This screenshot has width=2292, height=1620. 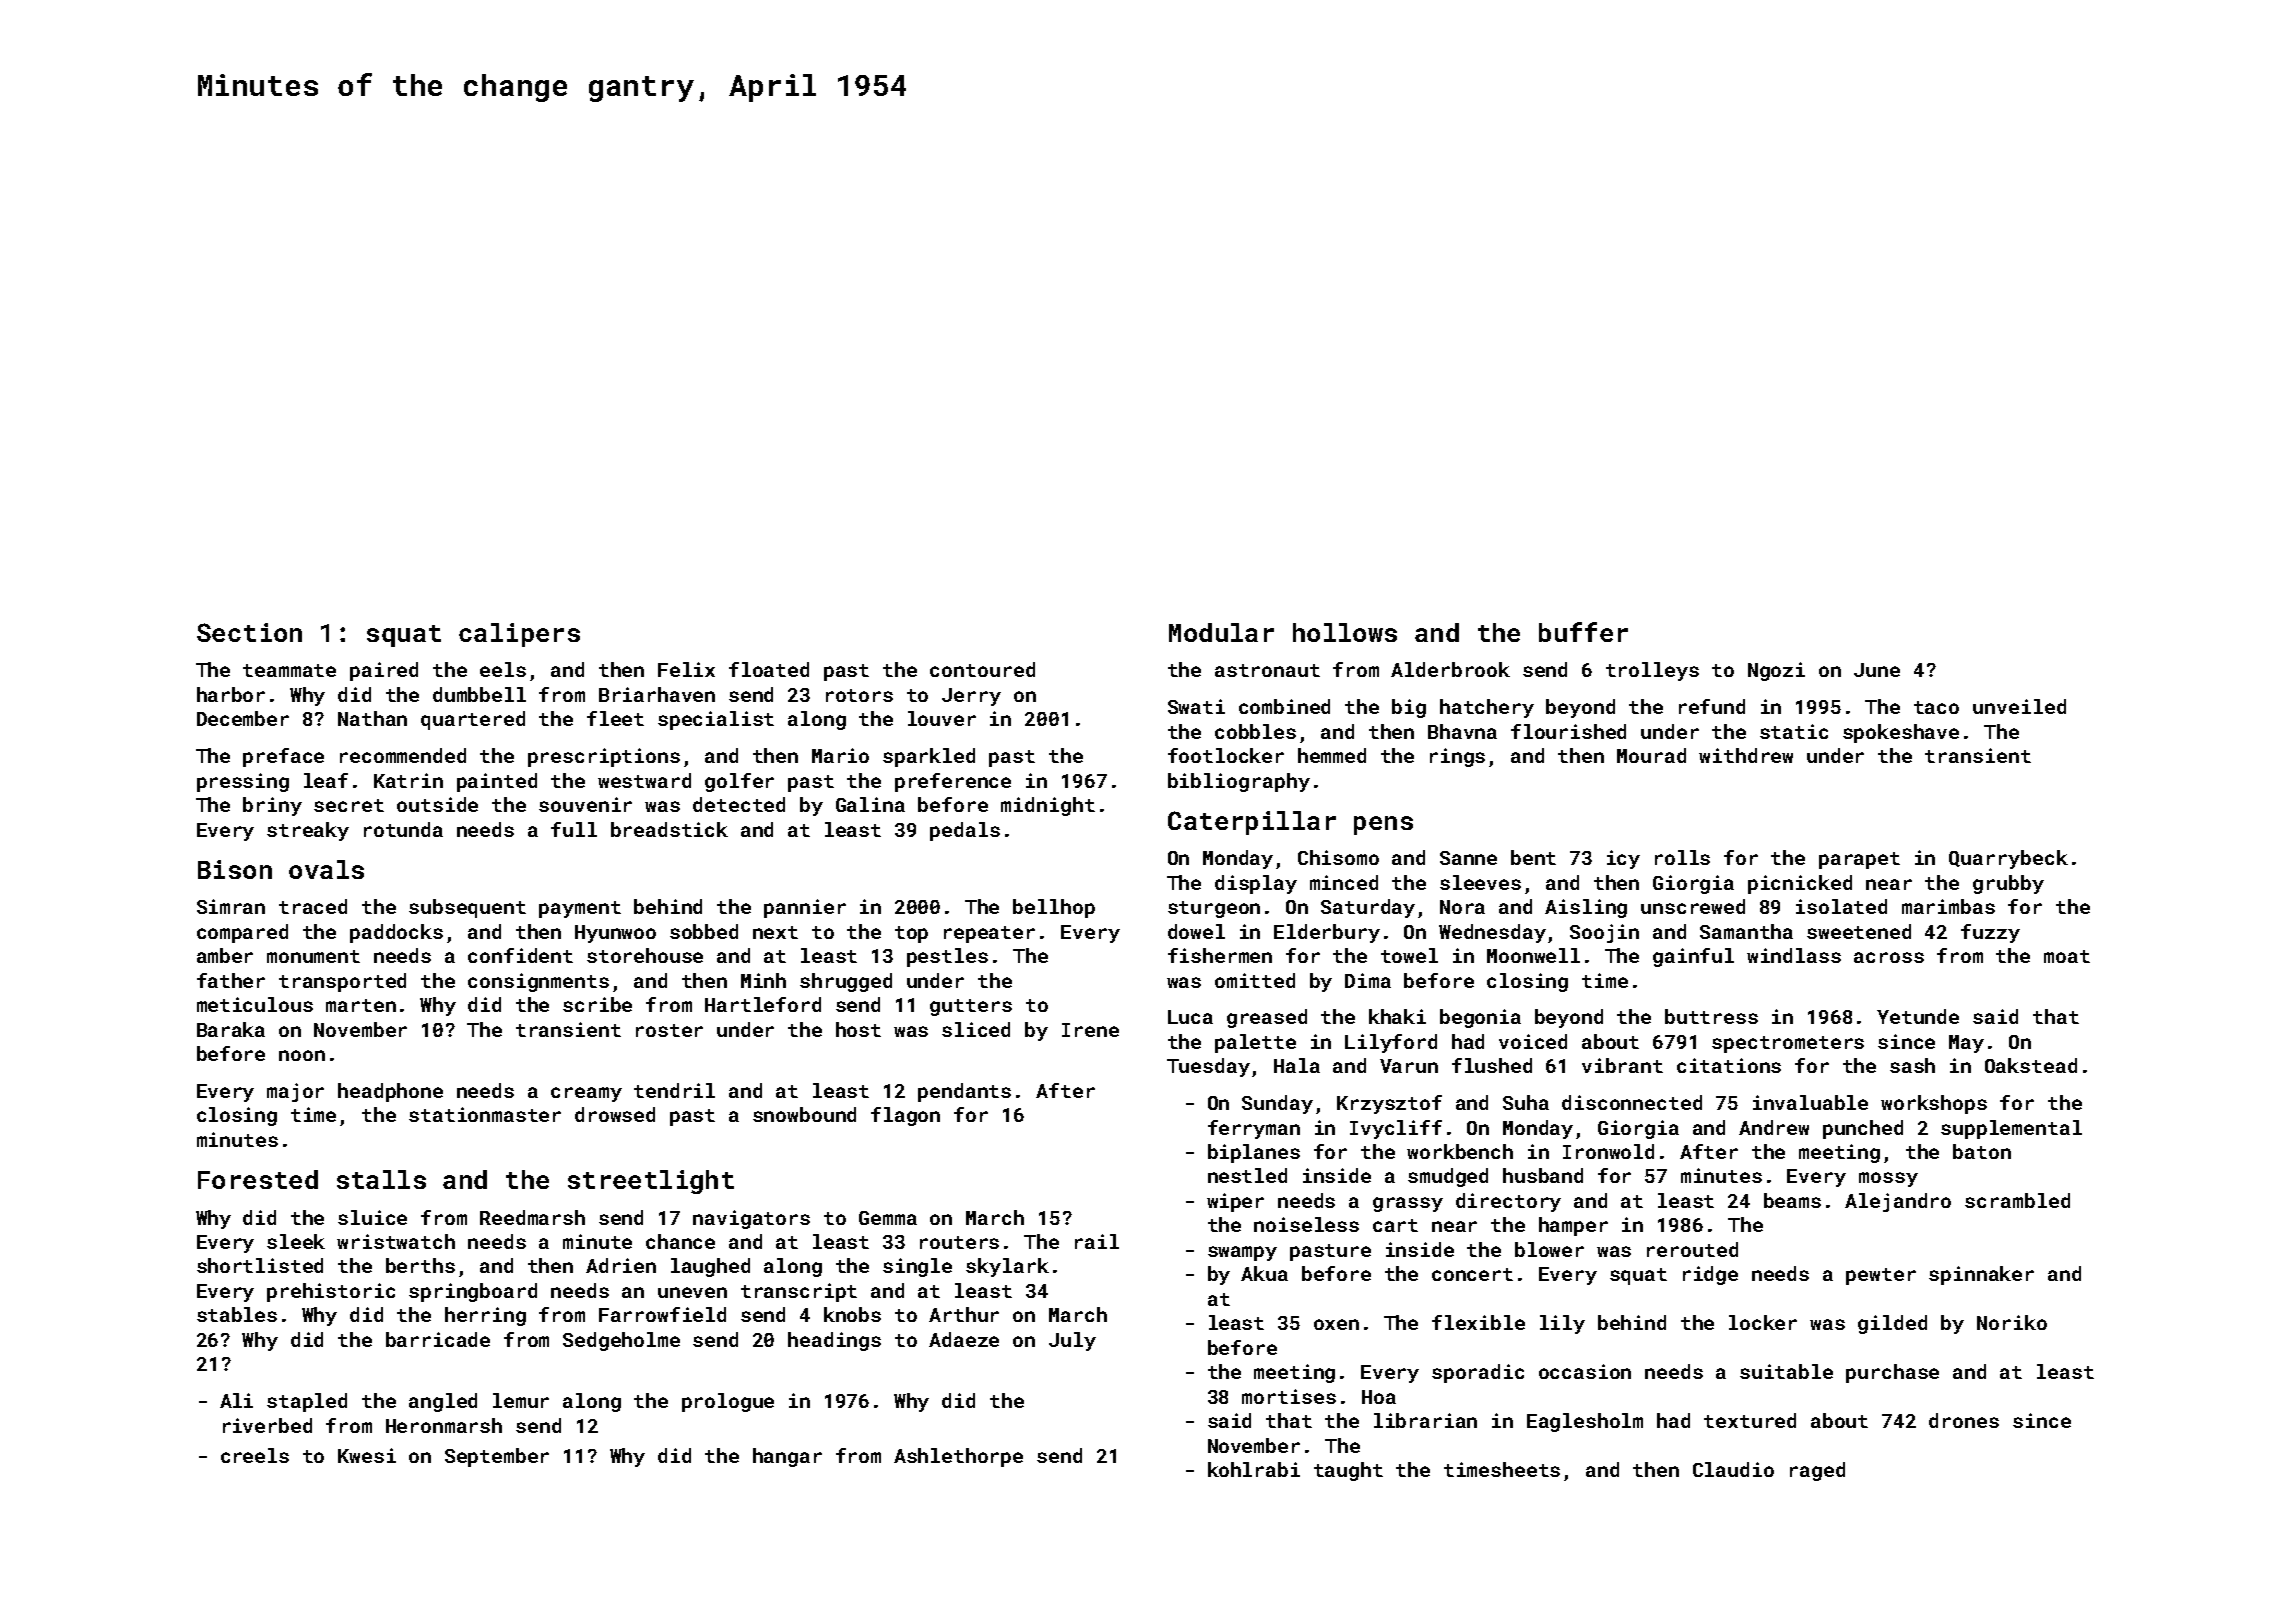 What do you see at coordinates (519, 635) in the screenshot?
I see `calipers` at bounding box center [519, 635].
